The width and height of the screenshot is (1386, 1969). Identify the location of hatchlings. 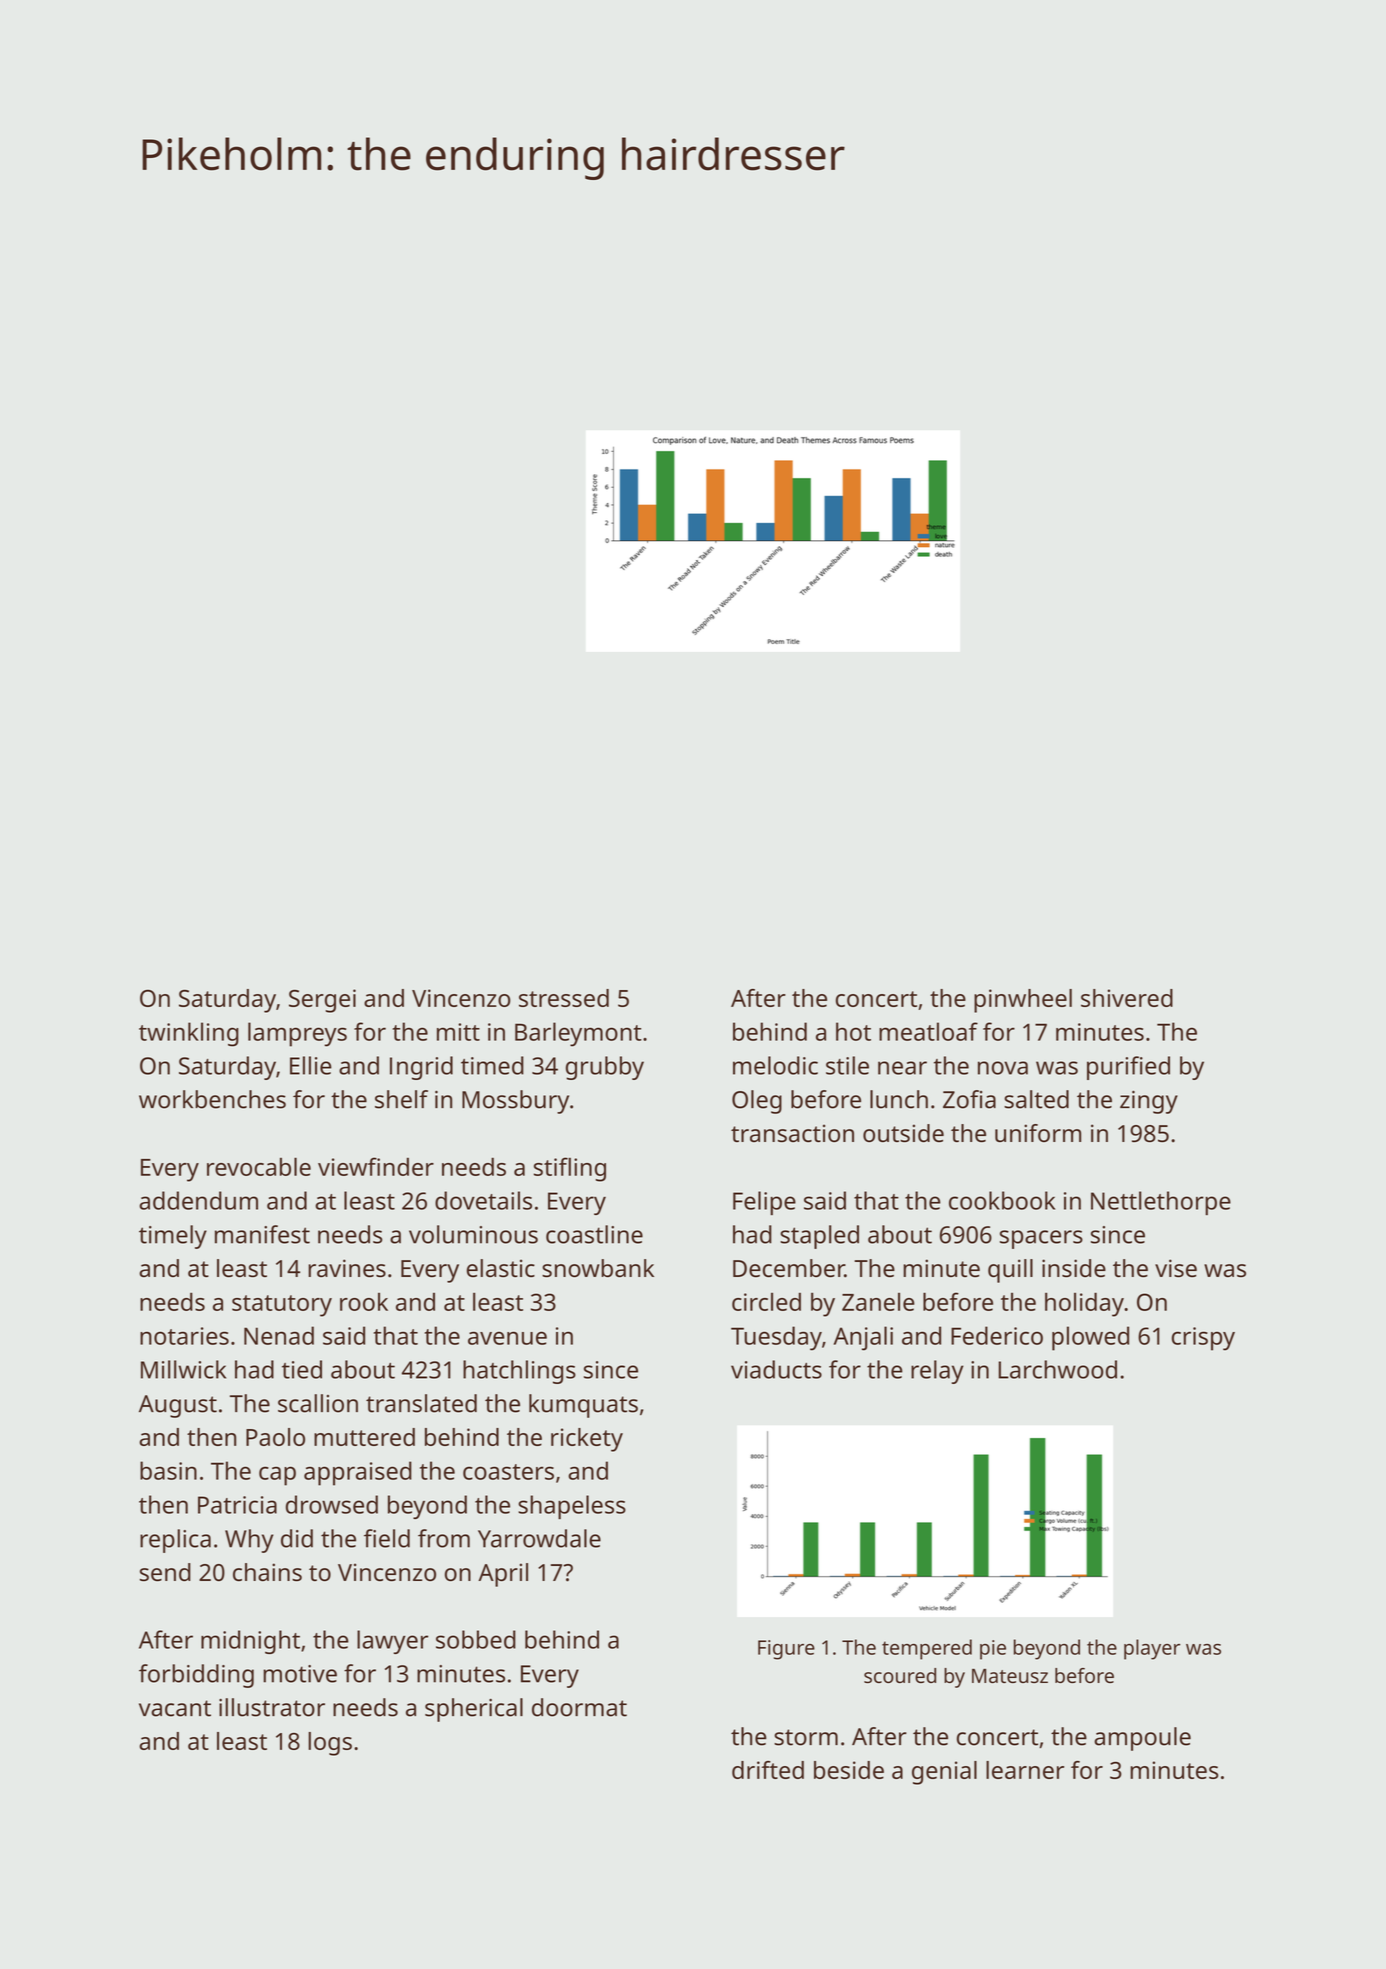
(519, 1372).
